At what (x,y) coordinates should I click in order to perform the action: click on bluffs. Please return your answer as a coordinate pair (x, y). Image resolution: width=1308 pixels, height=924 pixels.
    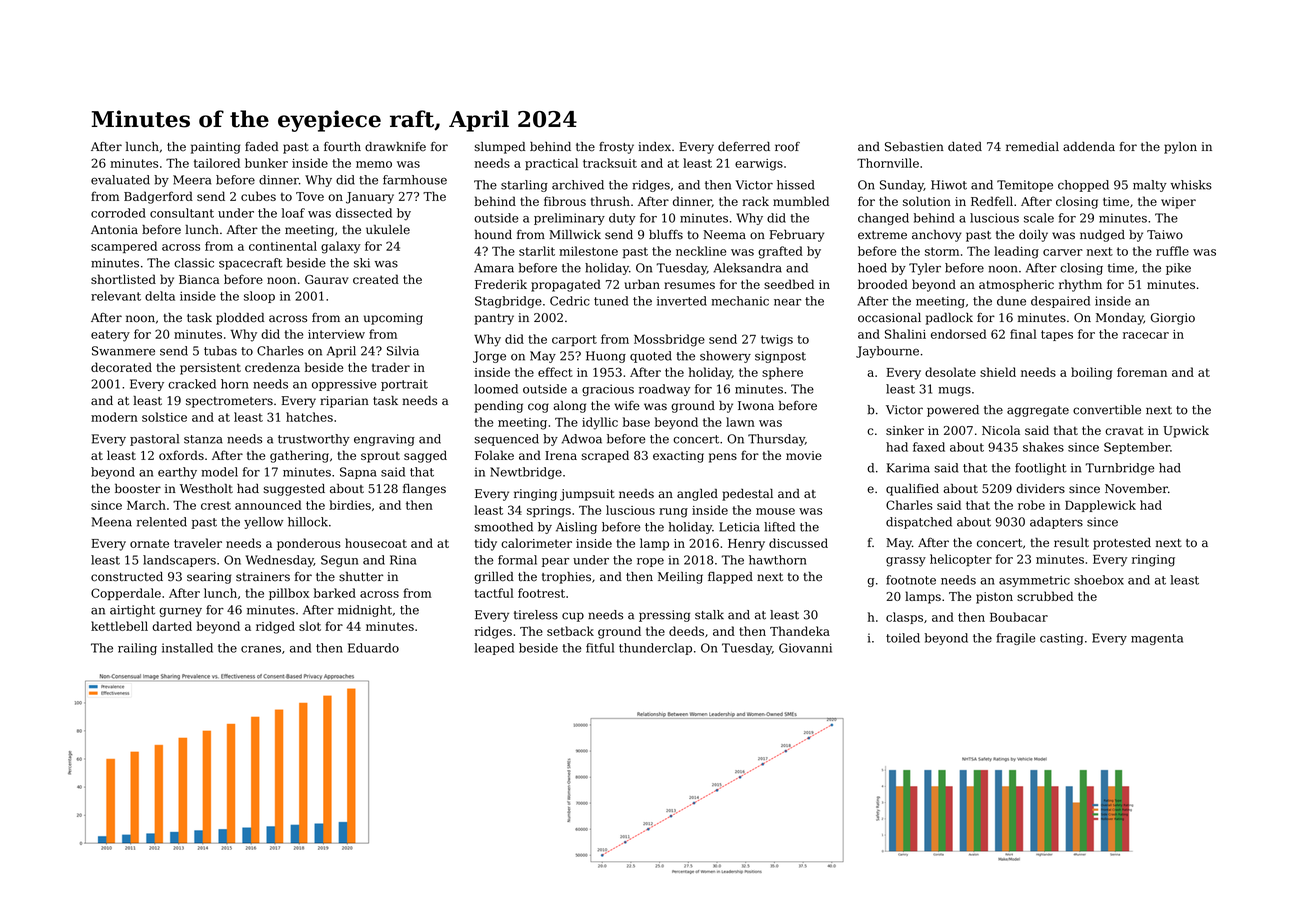
    Looking at the image, I should click on (666, 234).
